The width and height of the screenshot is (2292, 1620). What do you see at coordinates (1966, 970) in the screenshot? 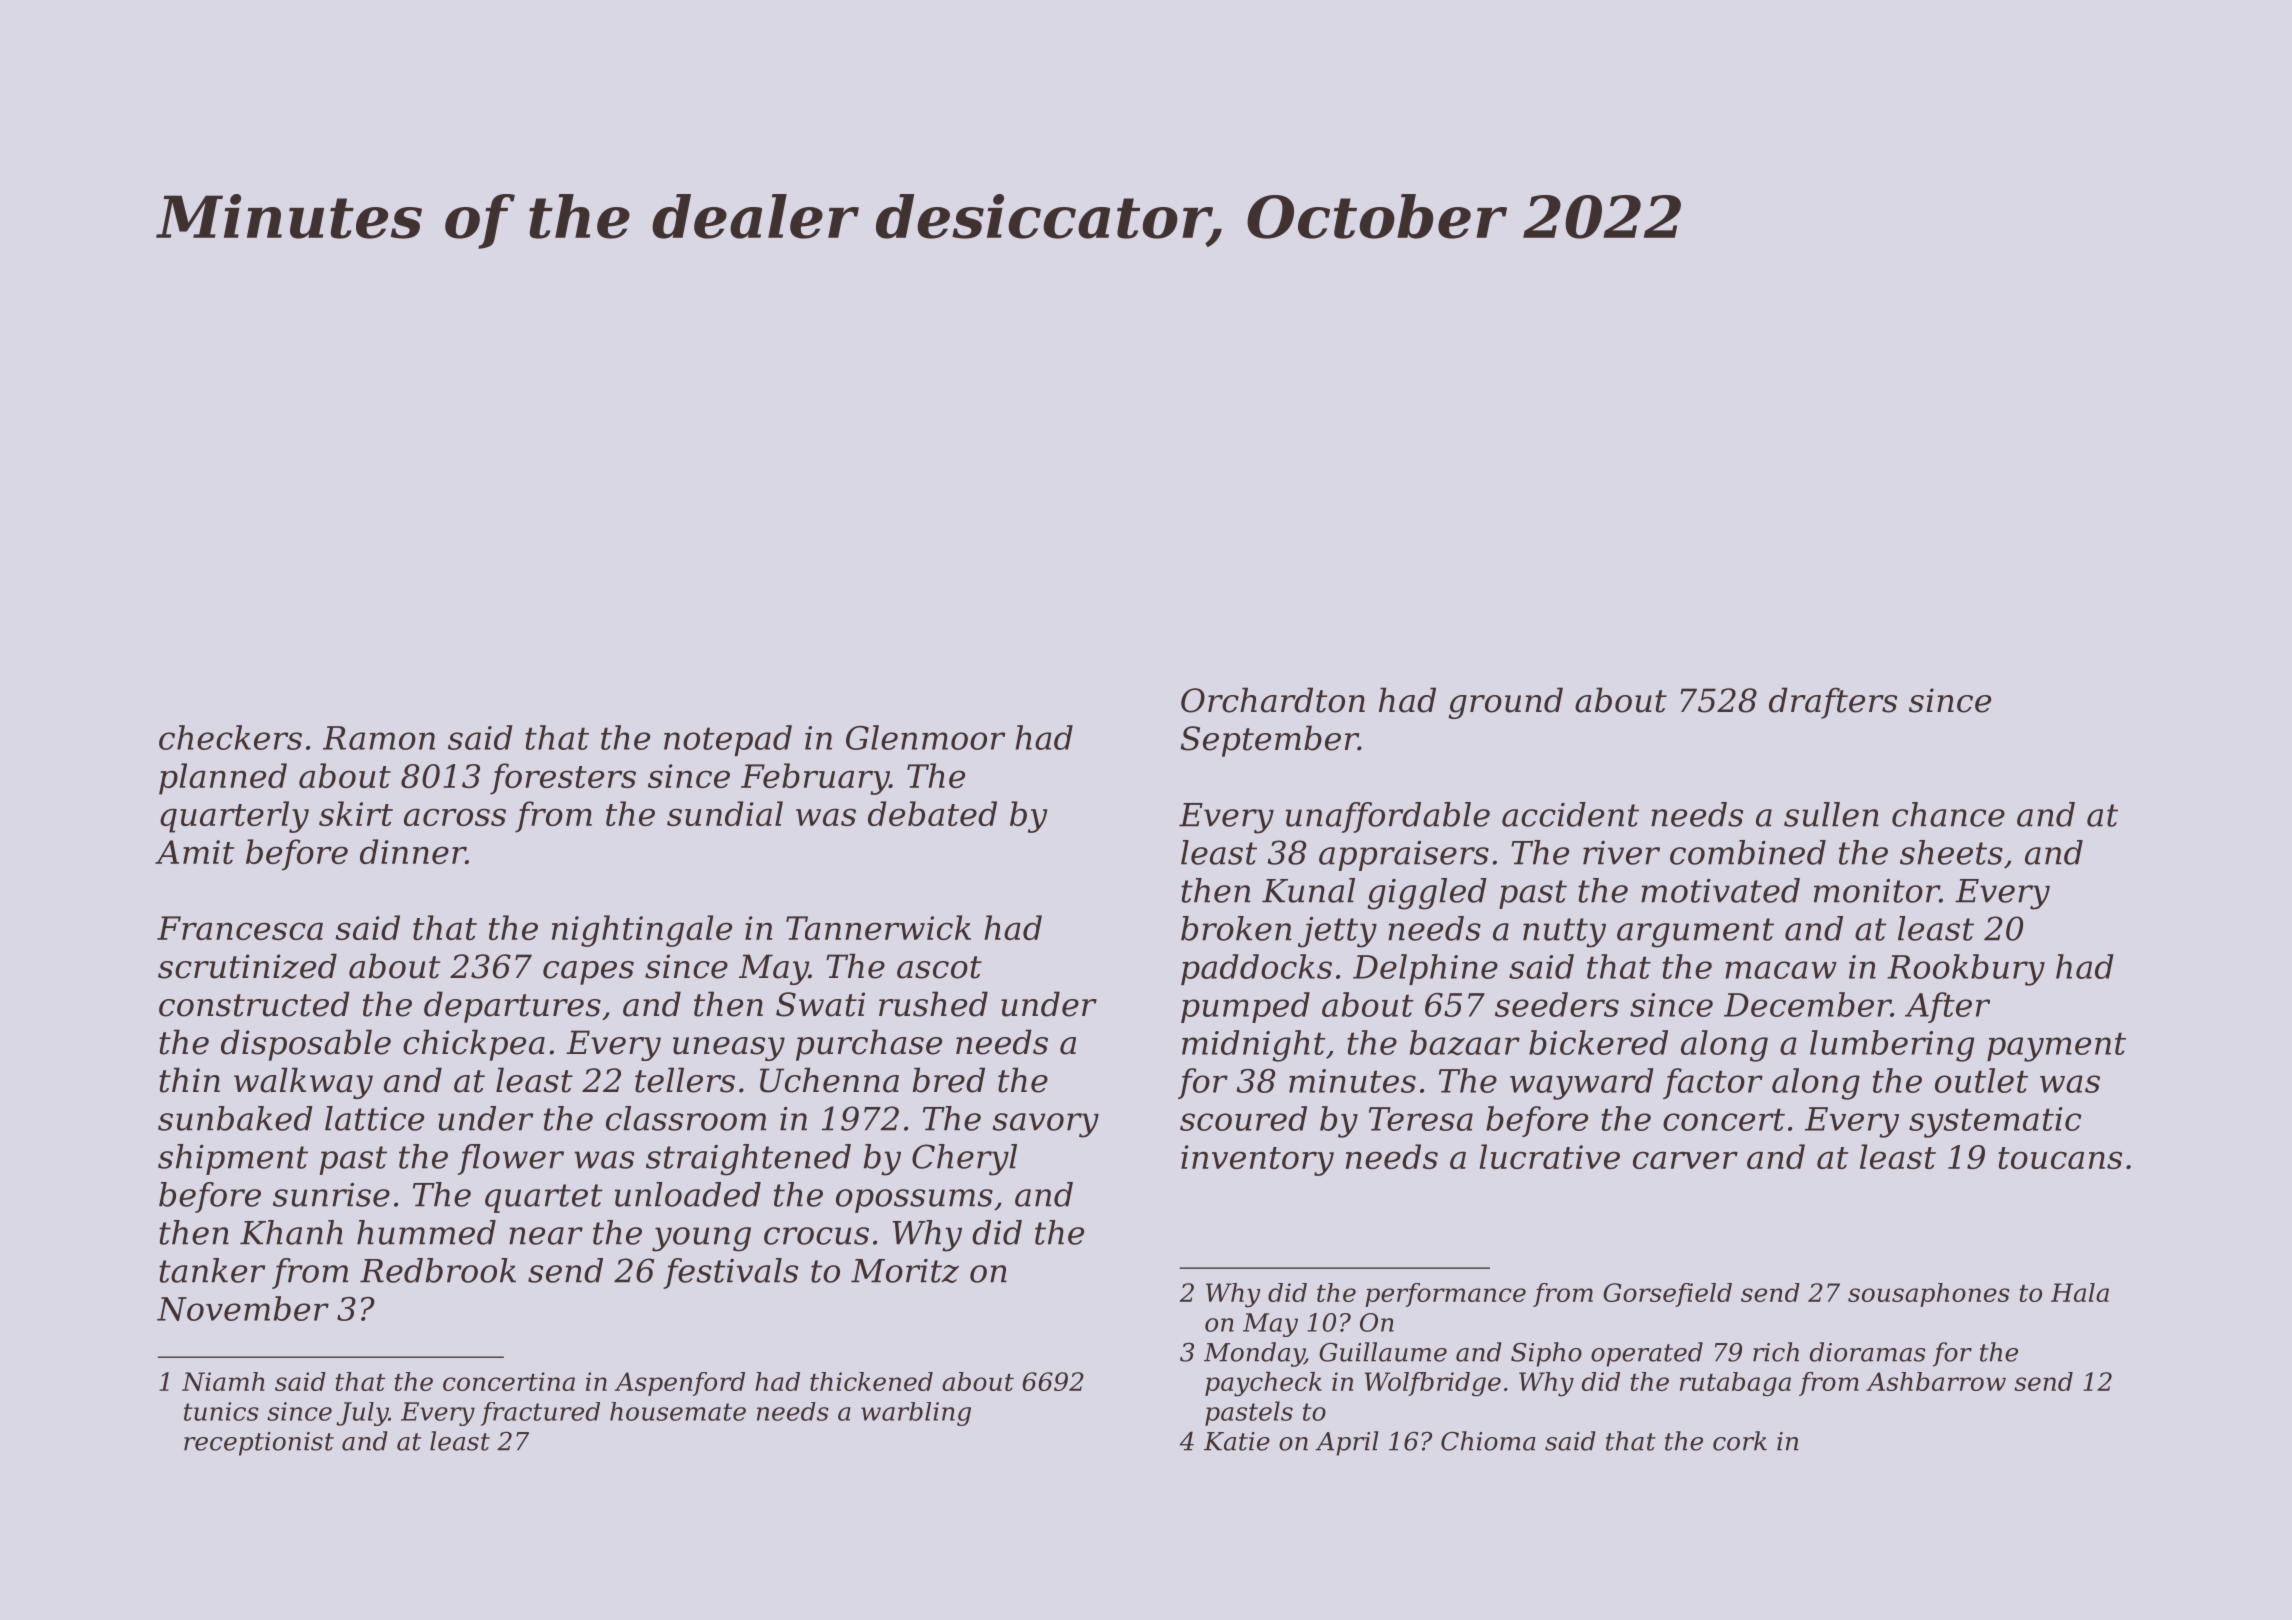
I see `Rookbury` at bounding box center [1966, 970].
